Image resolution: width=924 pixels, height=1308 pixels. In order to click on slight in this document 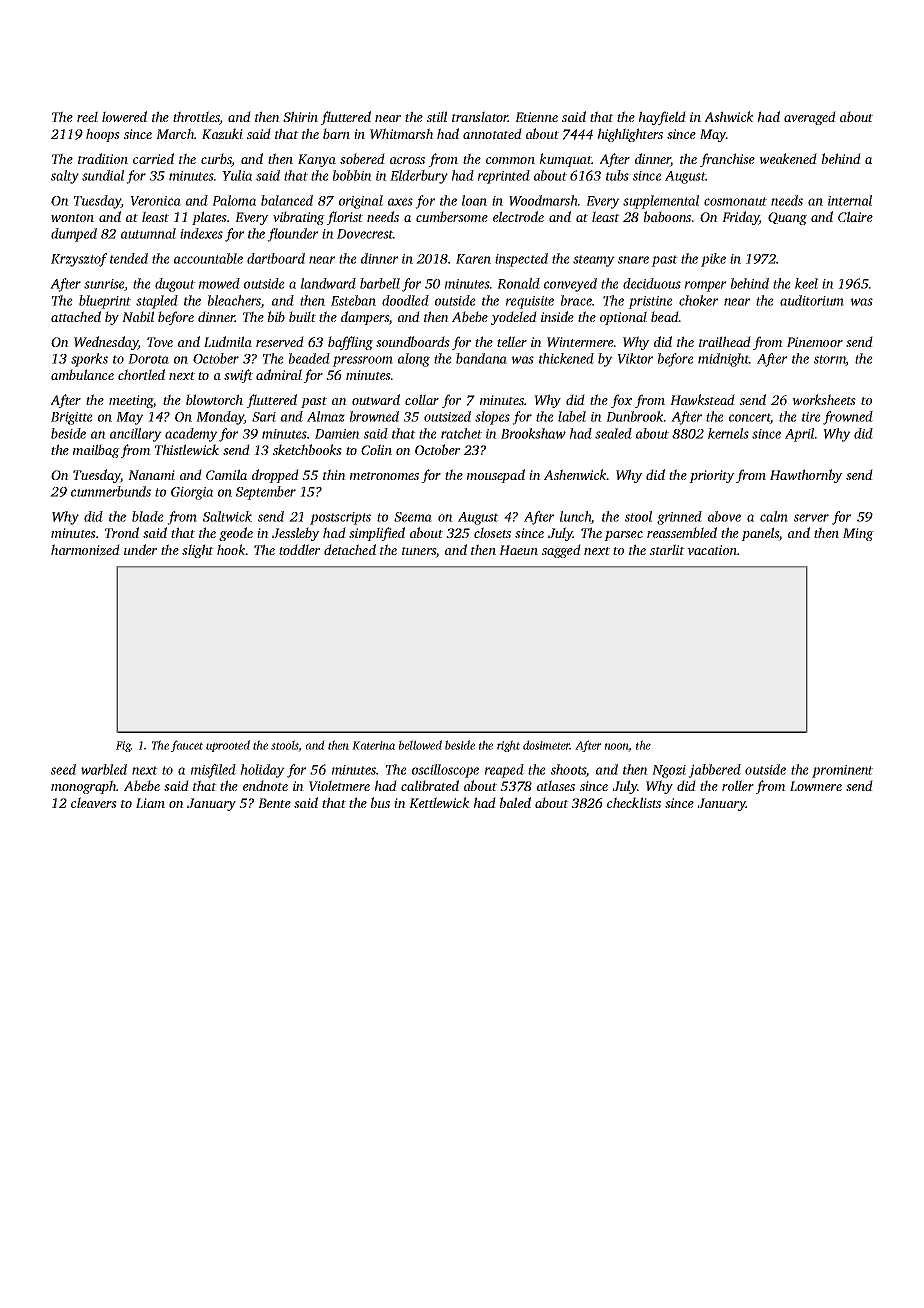, I will do `click(198, 551)`.
